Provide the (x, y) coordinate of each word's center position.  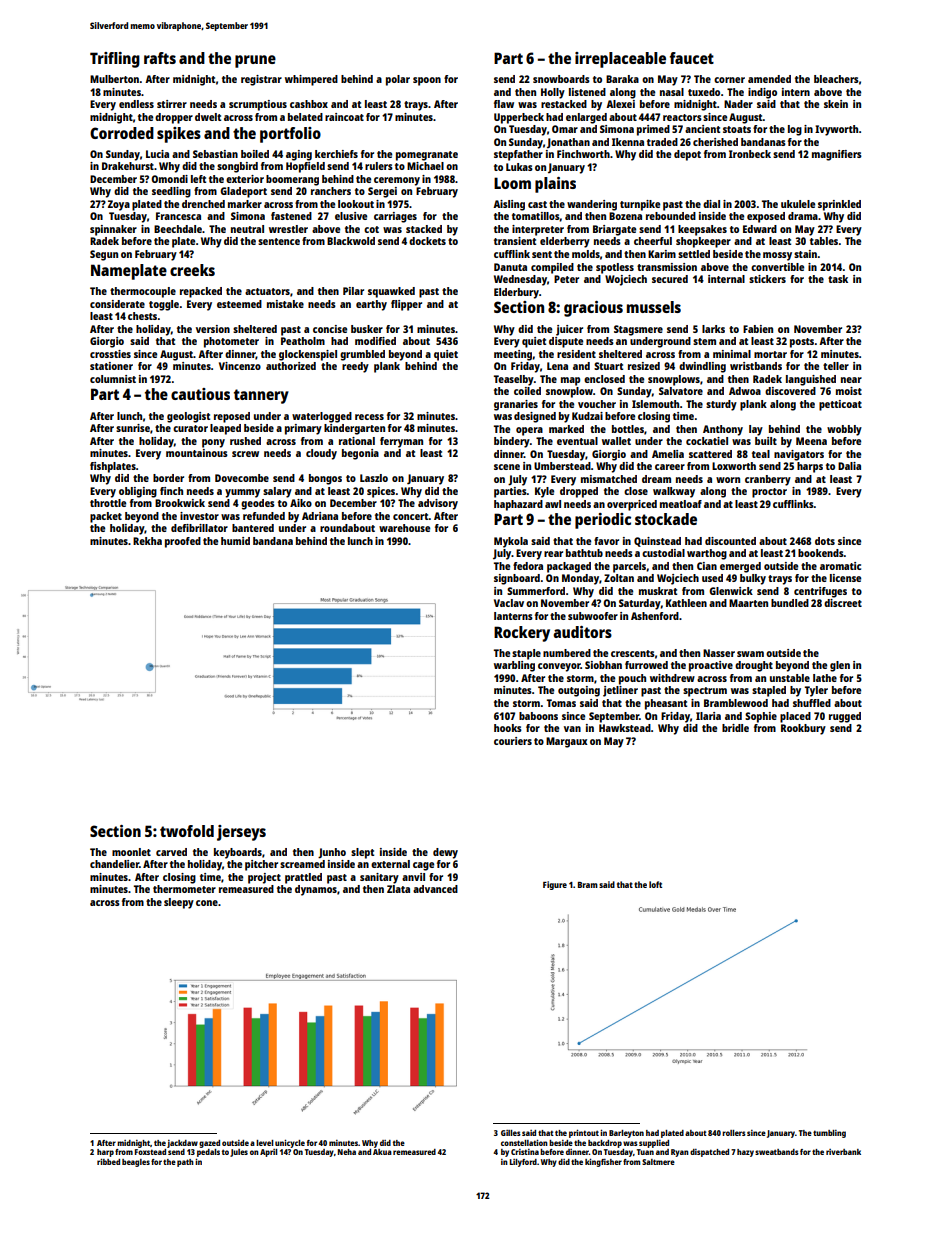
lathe (825, 678)
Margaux (567, 742)
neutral (247, 229)
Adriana (320, 516)
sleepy (179, 903)
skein (836, 104)
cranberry (768, 480)
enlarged (586, 118)
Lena (557, 366)
